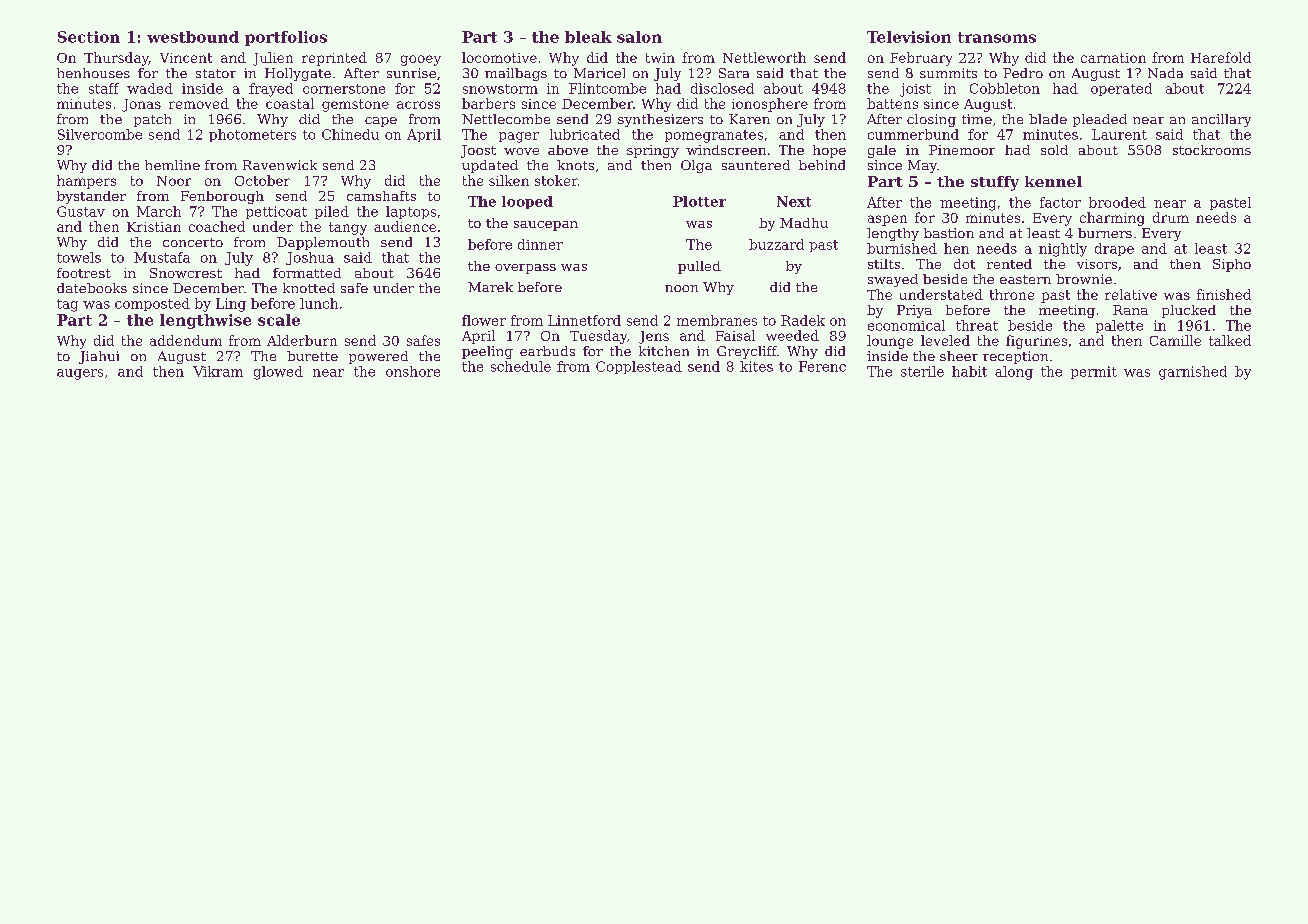 The image size is (1308, 924). What do you see at coordinates (1009, 264) in the document?
I see `rented` at bounding box center [1009, 264].
